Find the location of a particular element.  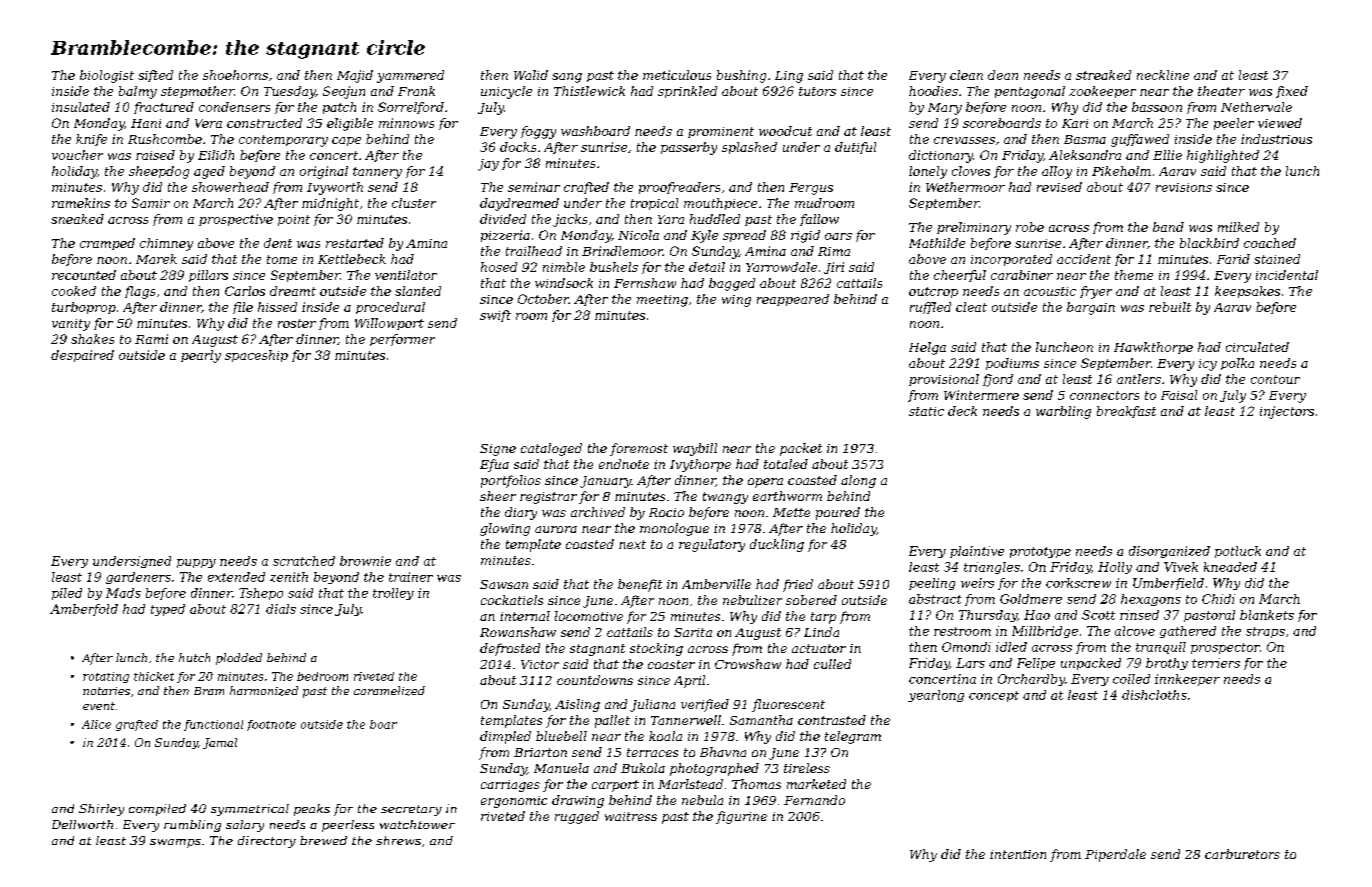

bushing is located at coordinates (741, 76).
